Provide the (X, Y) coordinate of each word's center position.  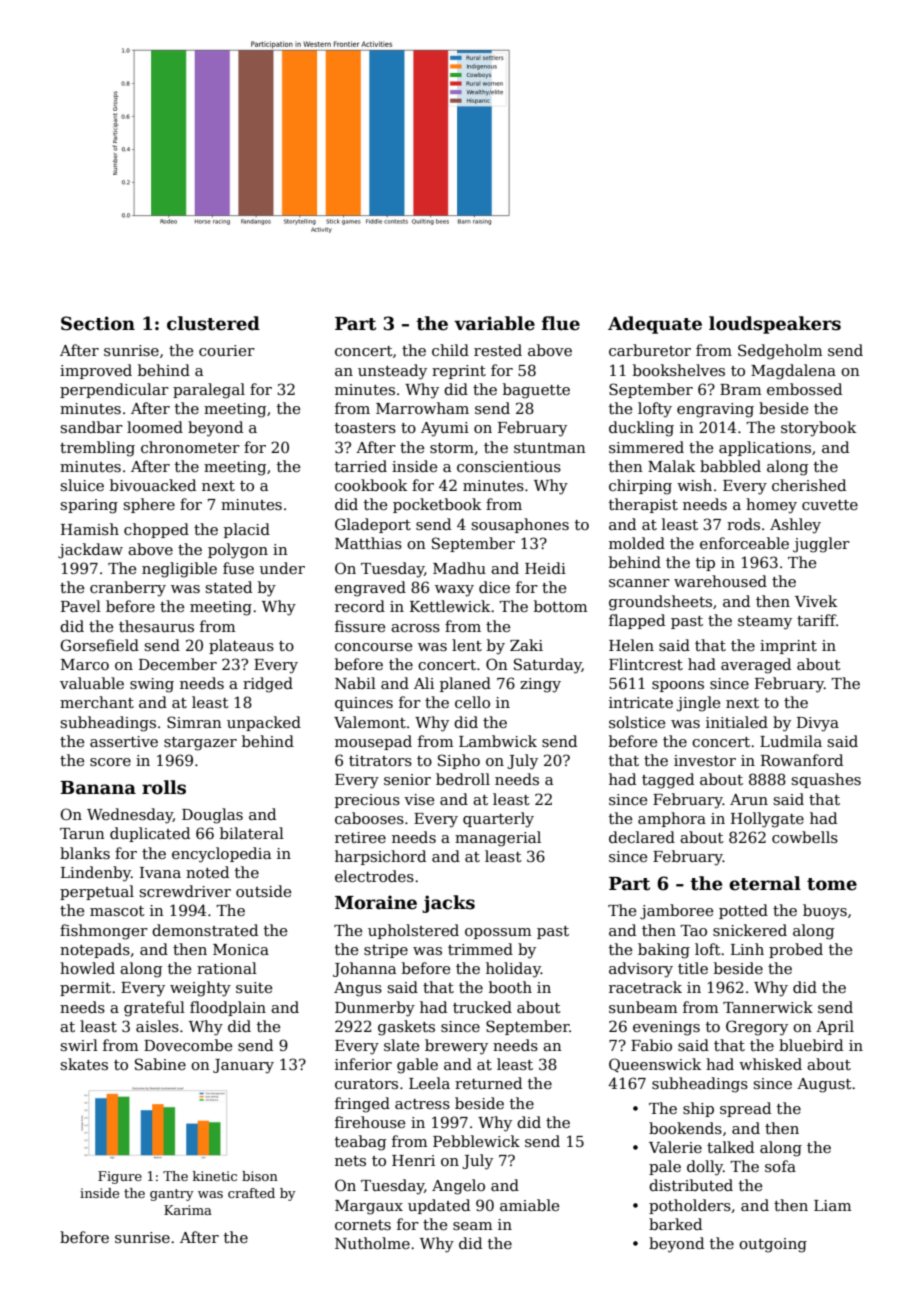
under (282, 568)
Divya (818, 724)
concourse (373, 647)
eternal (765, 883)
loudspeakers (775, 325)
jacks (448, 904)
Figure (120, 1177)
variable (494, 323)
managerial (498, 839)
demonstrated (205, 930)
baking (664, 951)
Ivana (160, 872)
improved (96, 371)
